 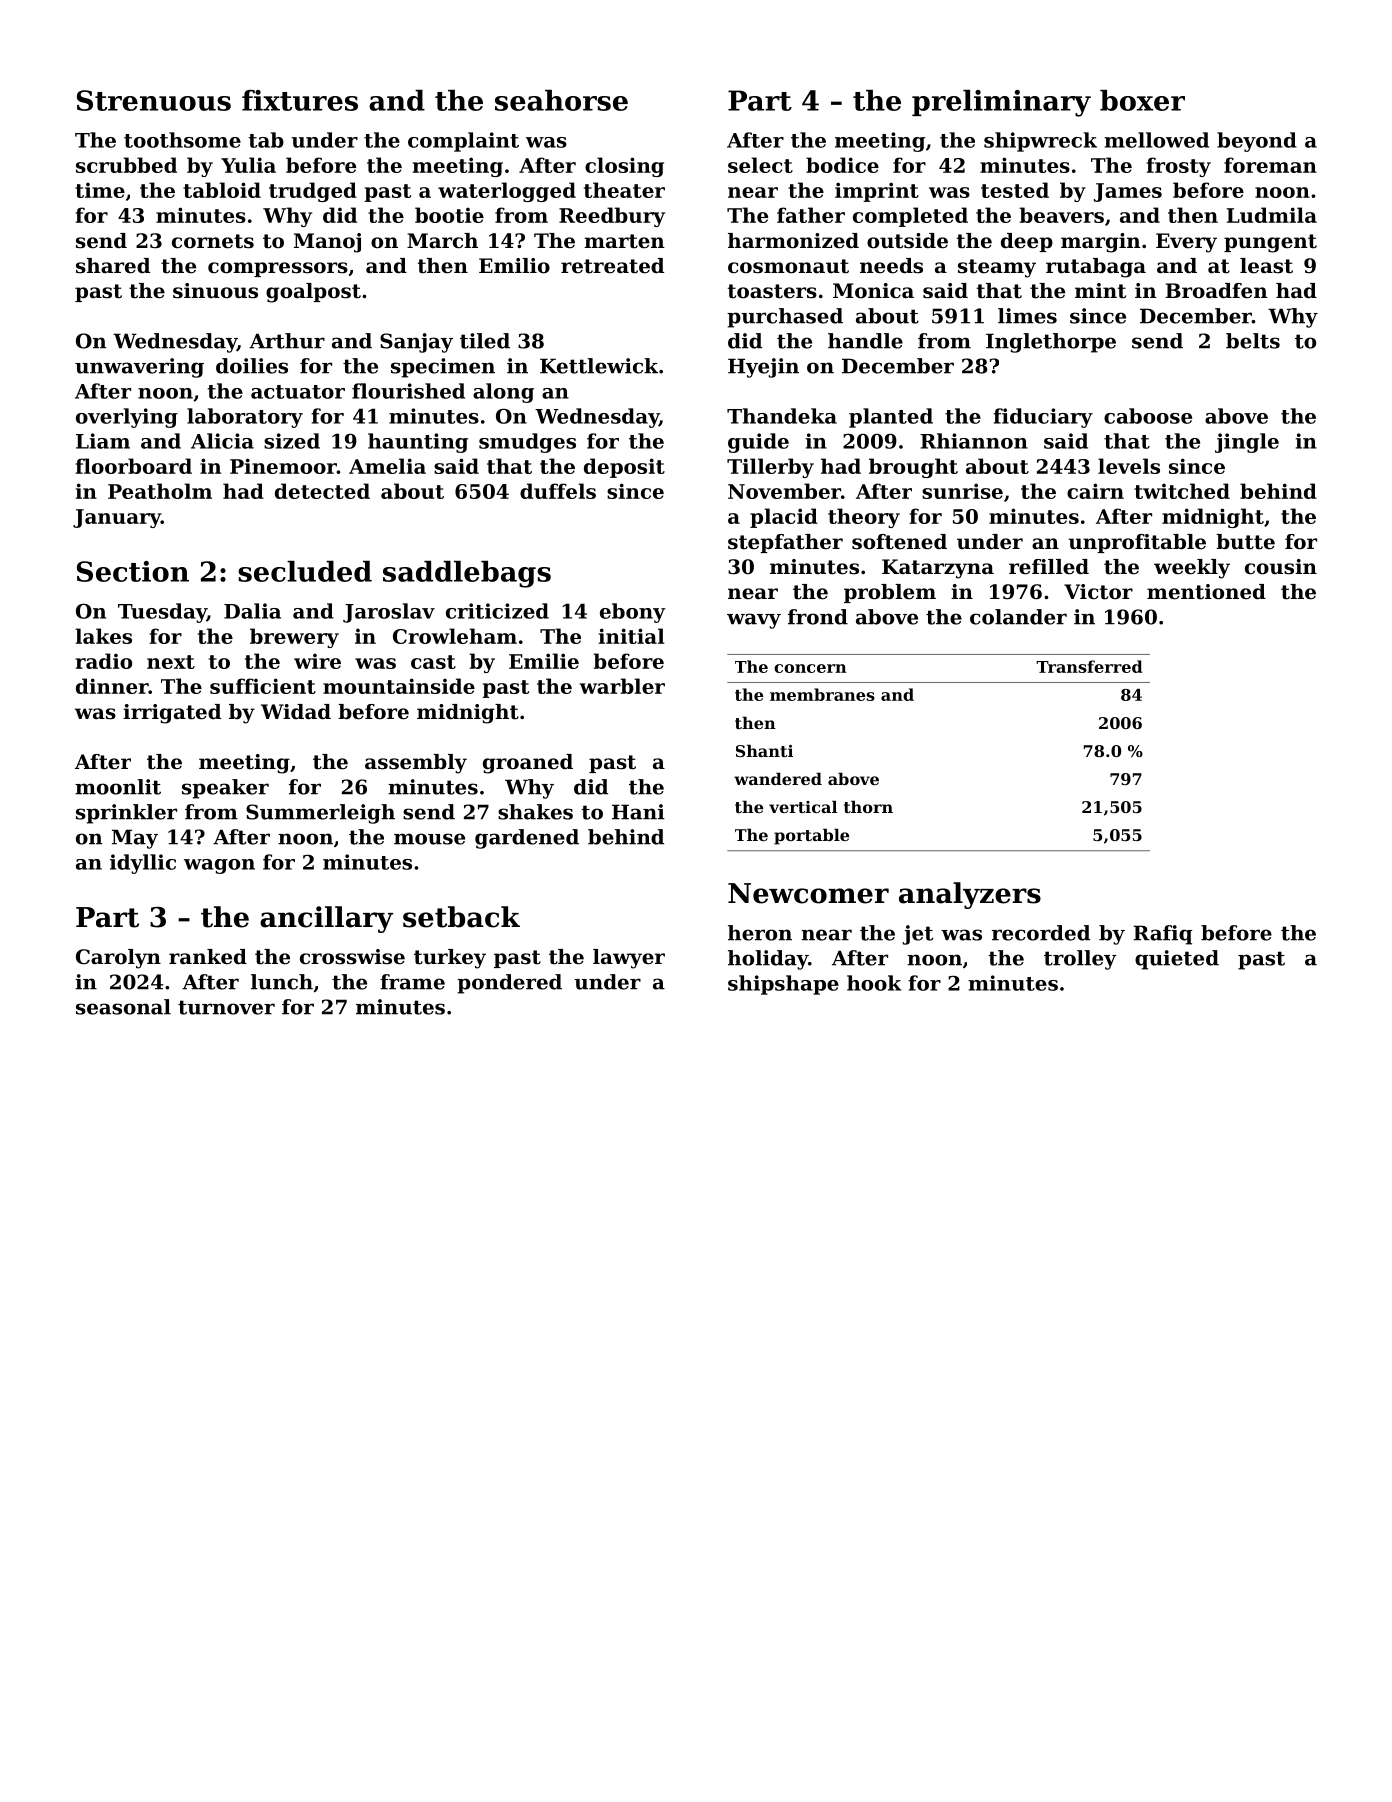 What do you see at coordinates (528, 764) in the image?
I see `groaned` at bounding box center [528, 764].
